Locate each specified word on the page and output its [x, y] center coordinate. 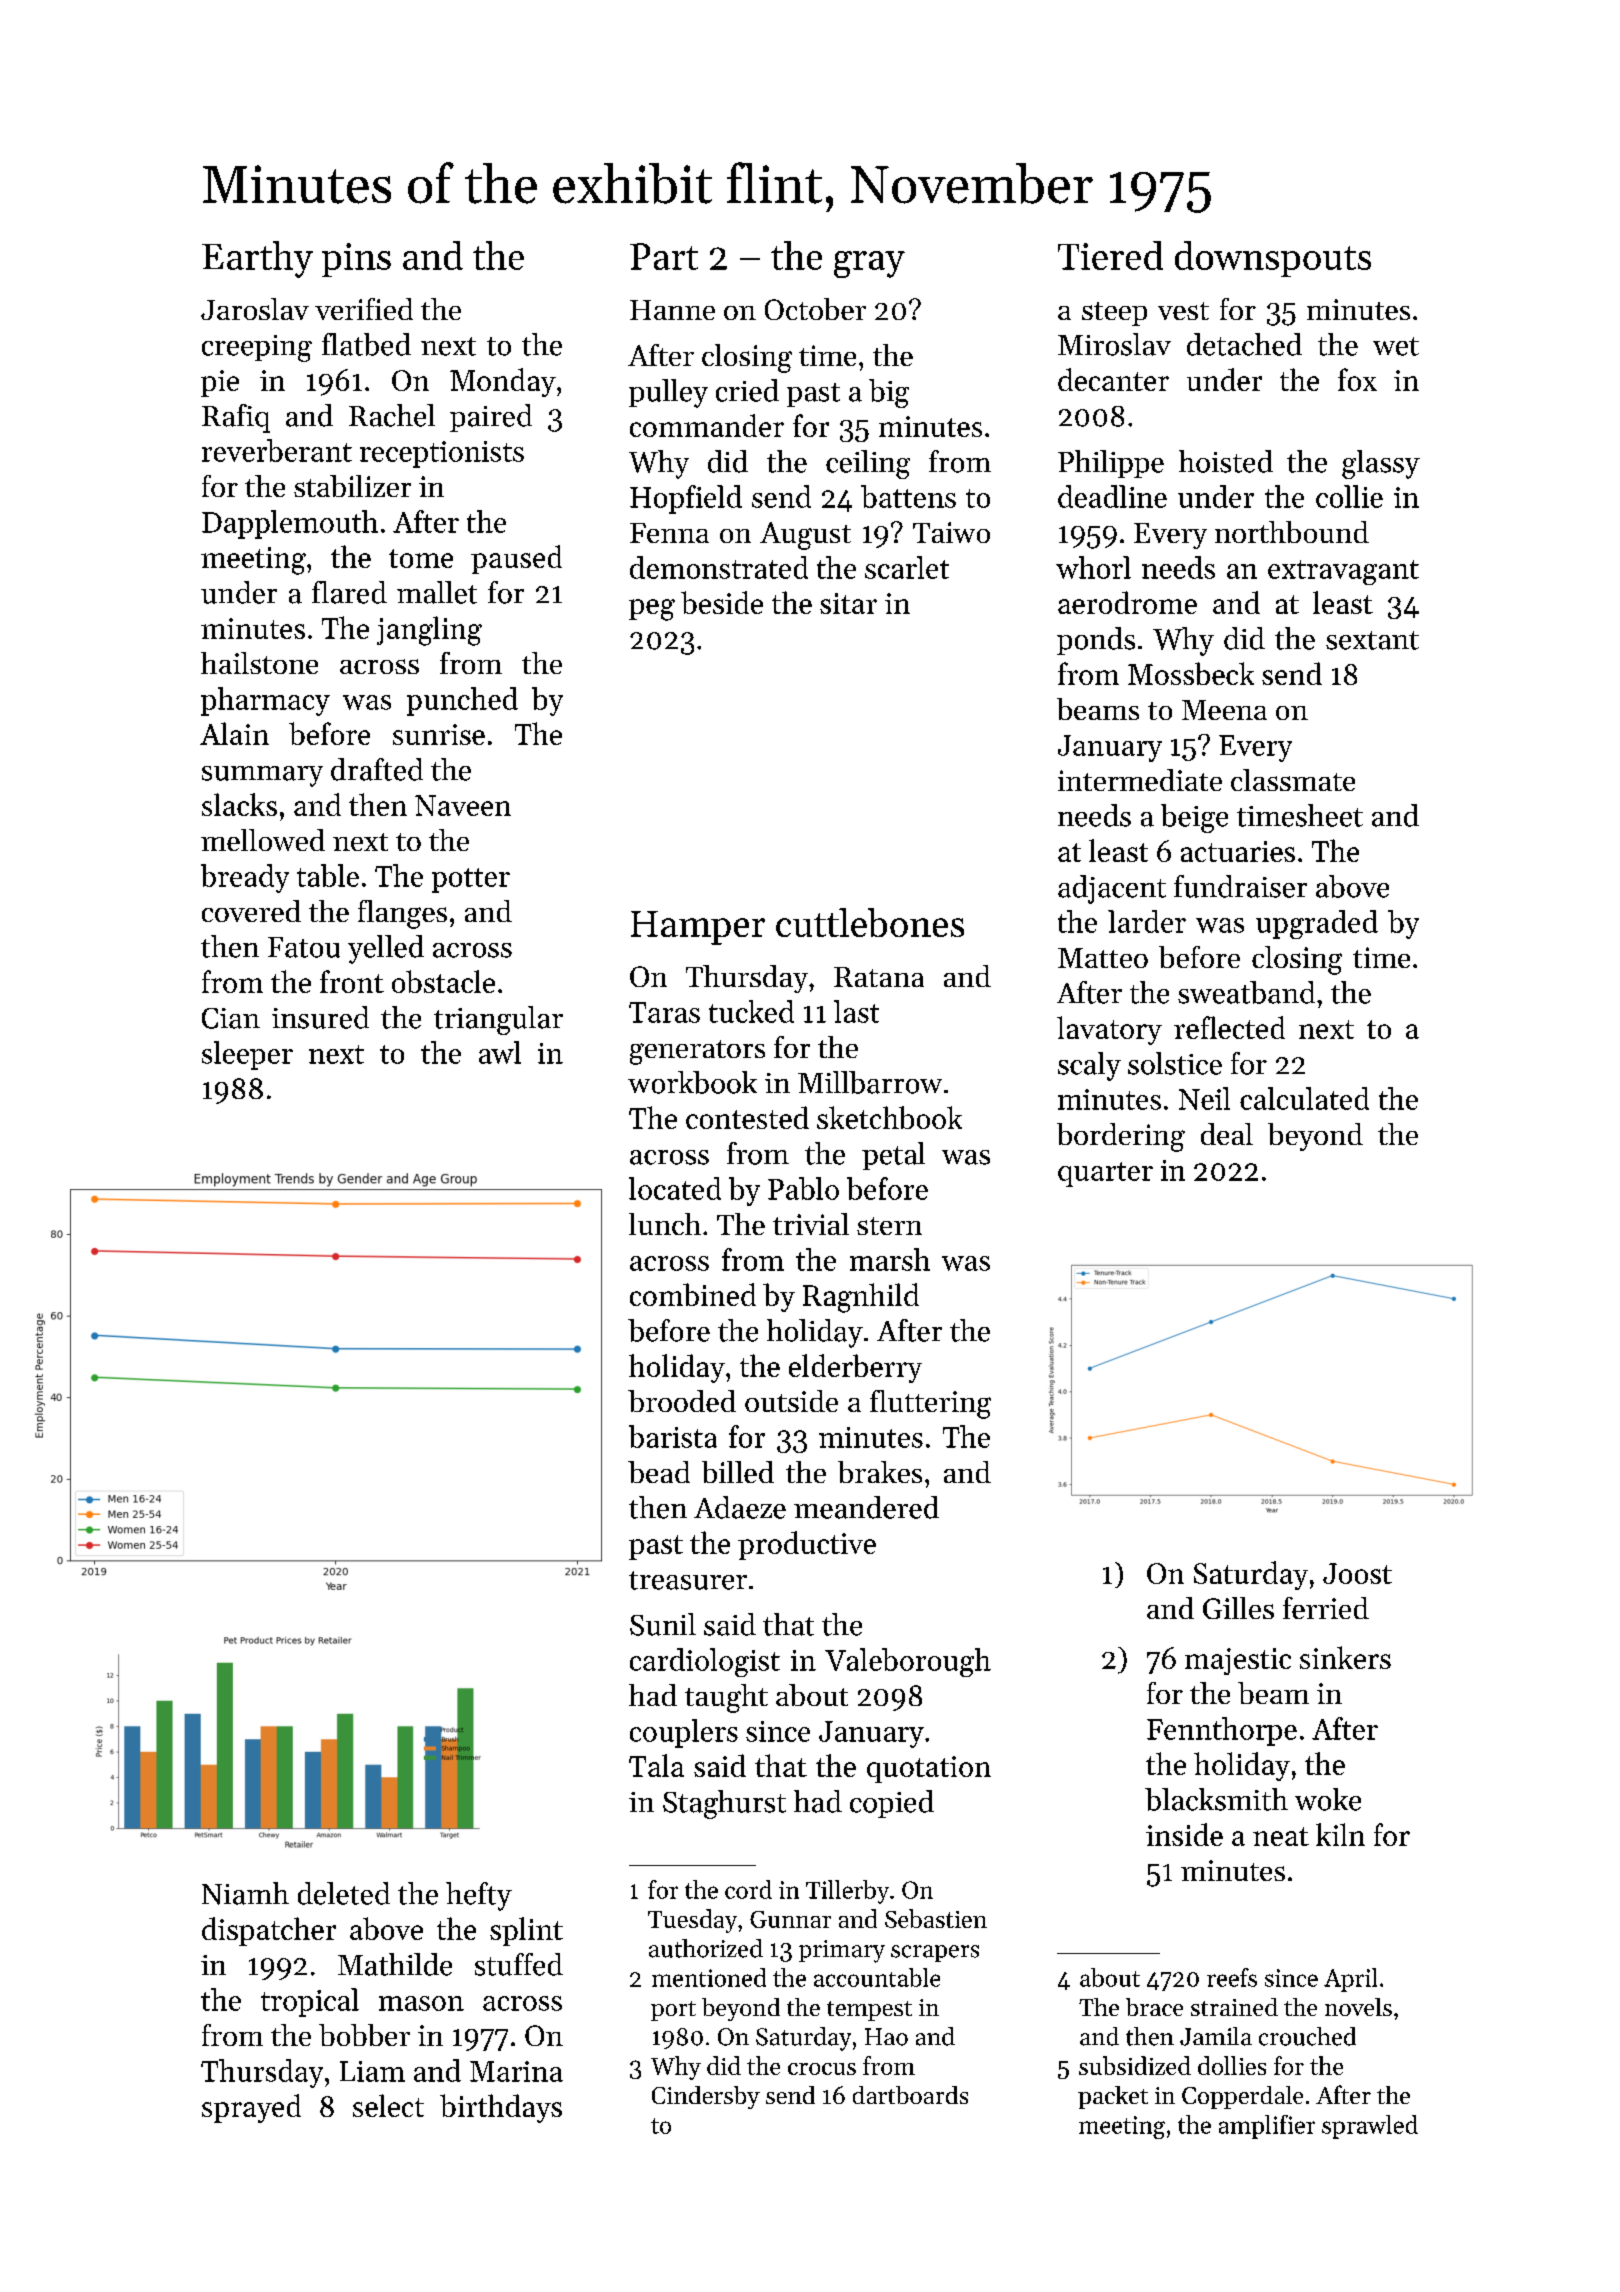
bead [659, 1472]
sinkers [1345, 1657]
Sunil [663, 1624]
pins [356, 260]
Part [664, 256]
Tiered [1110, 255]
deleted [344, 1893]
